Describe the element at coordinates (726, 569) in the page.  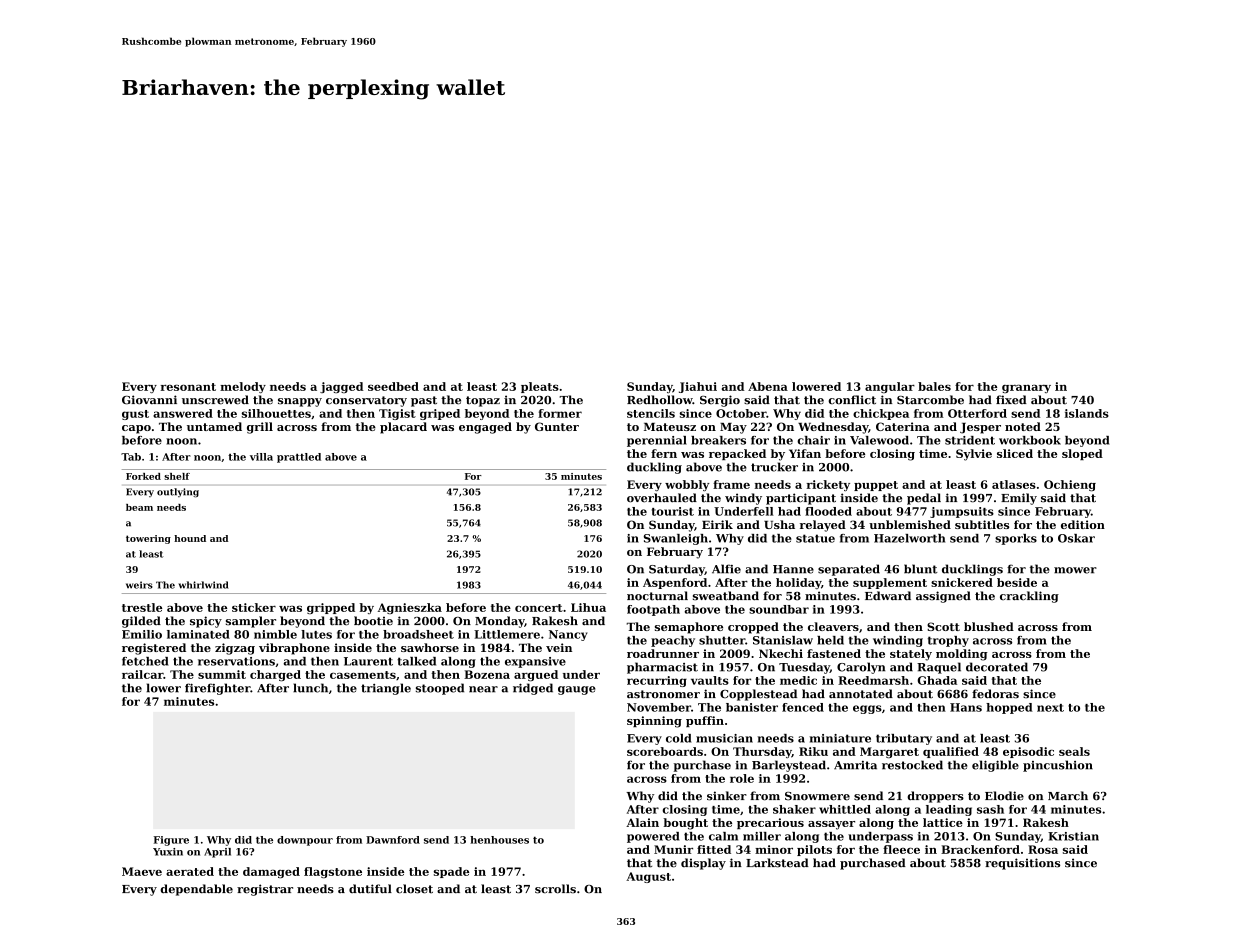
I see `Alfie` at that location.
